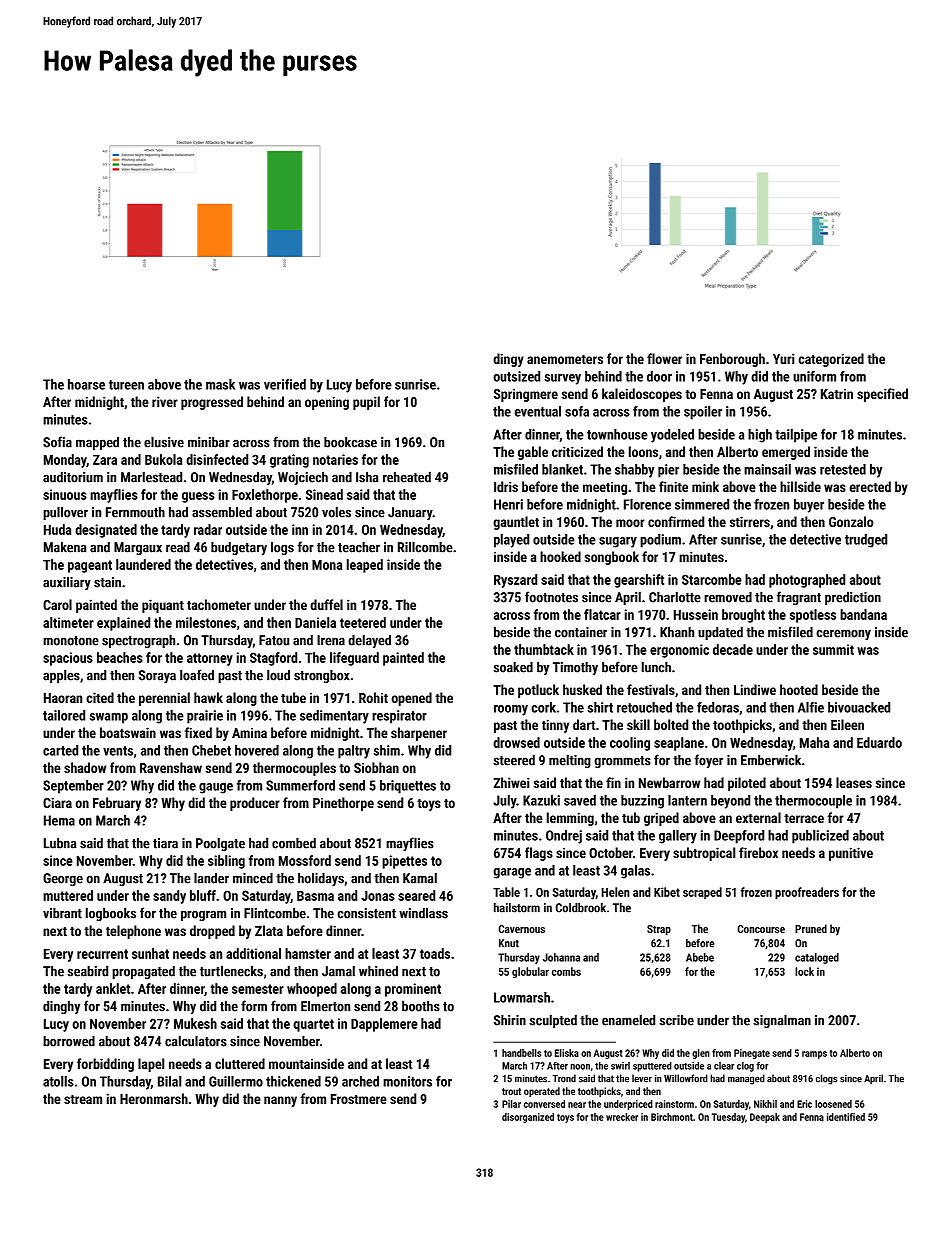 The width and height of the image is (952, 1233). Describe the element at coordinates (851, 521) in the image. I see `Gonzalo` at that location.
